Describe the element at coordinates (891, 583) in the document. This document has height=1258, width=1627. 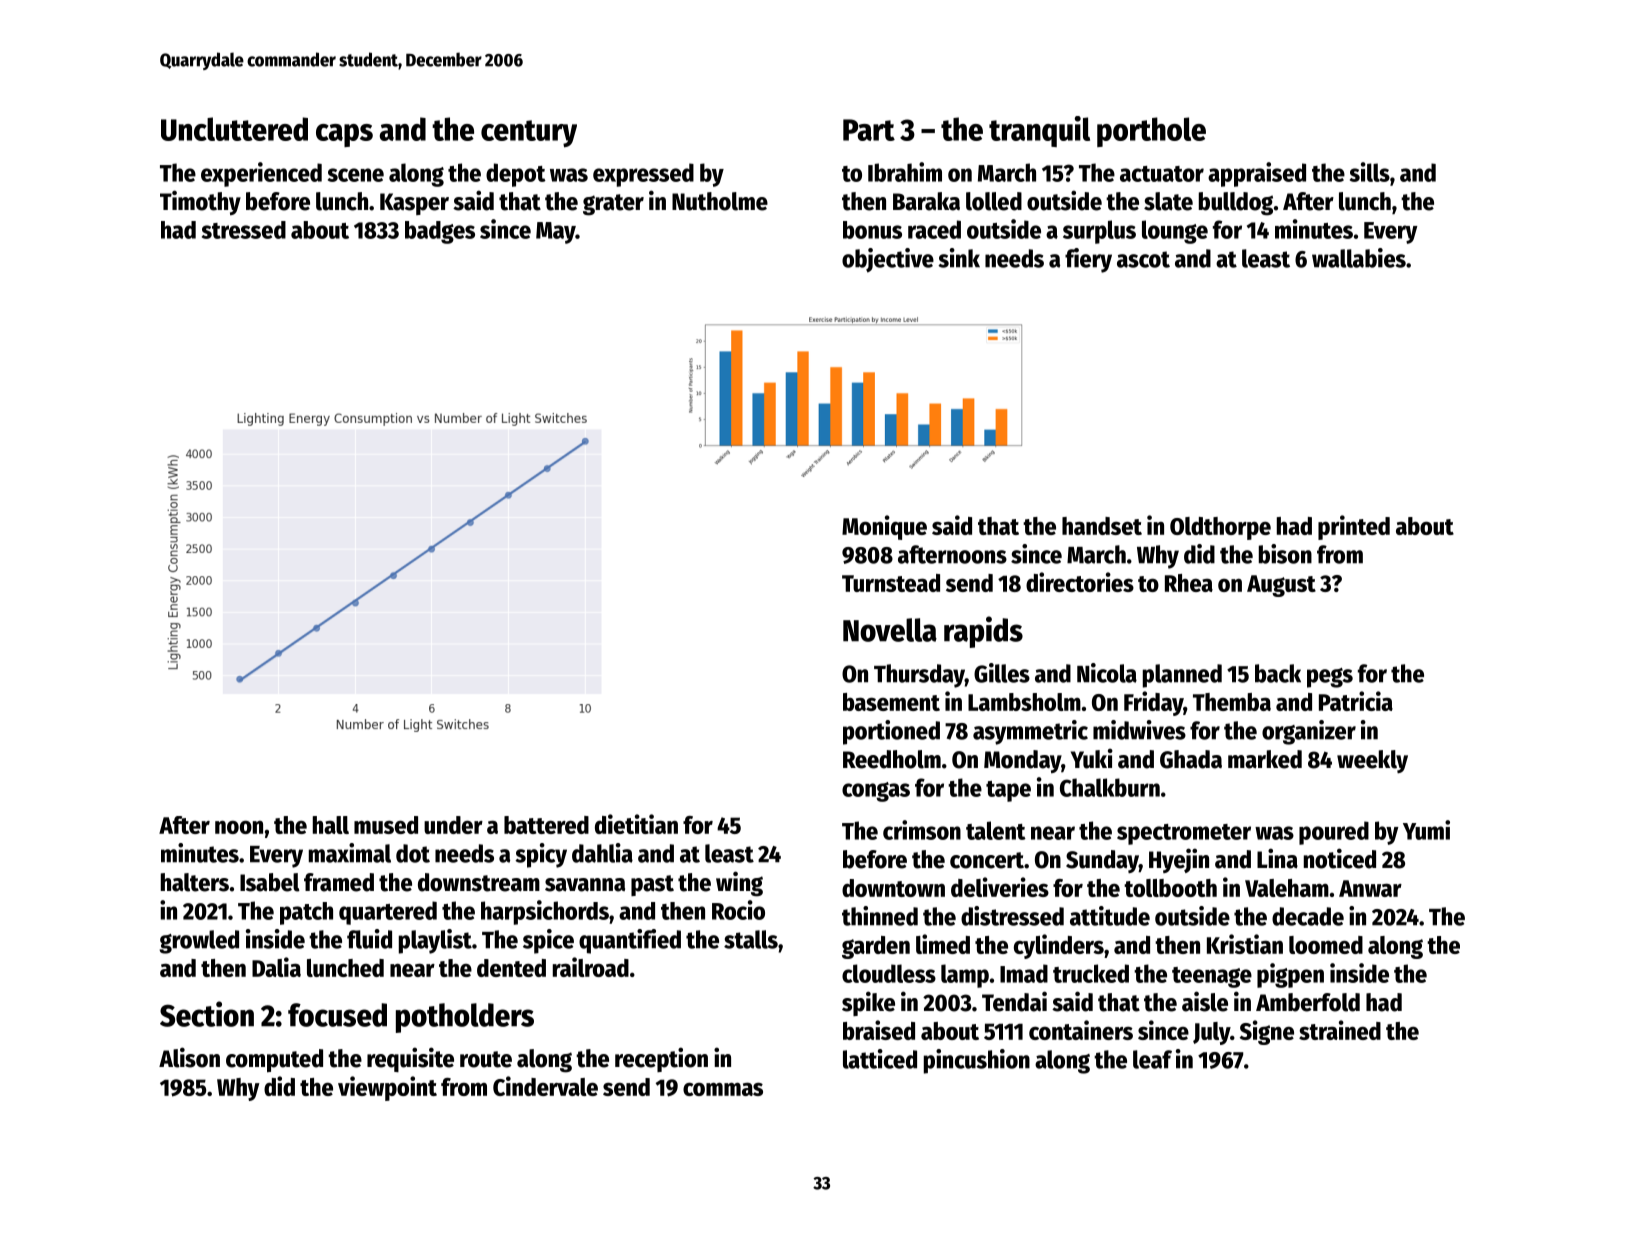
I see `Turnstead` at that location.
